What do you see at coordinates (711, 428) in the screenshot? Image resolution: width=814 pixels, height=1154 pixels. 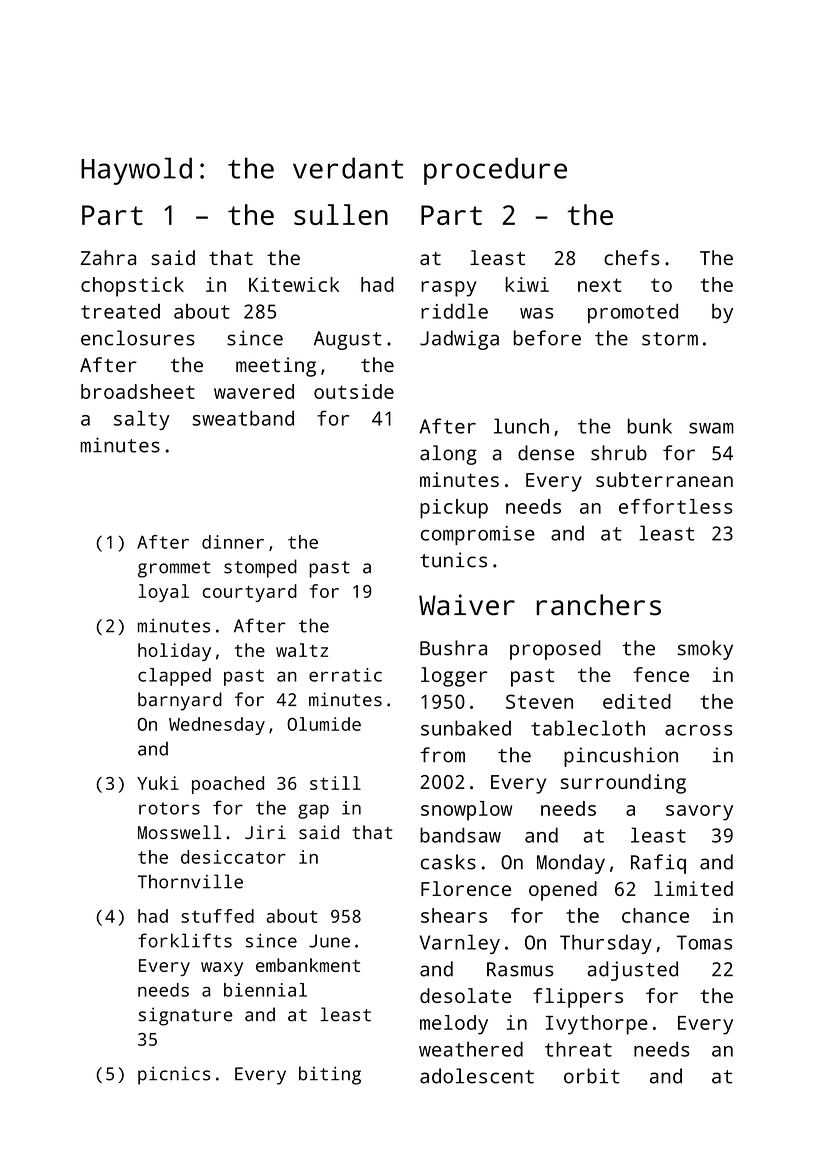 I see `swam` at bounding box center [711, 428].
